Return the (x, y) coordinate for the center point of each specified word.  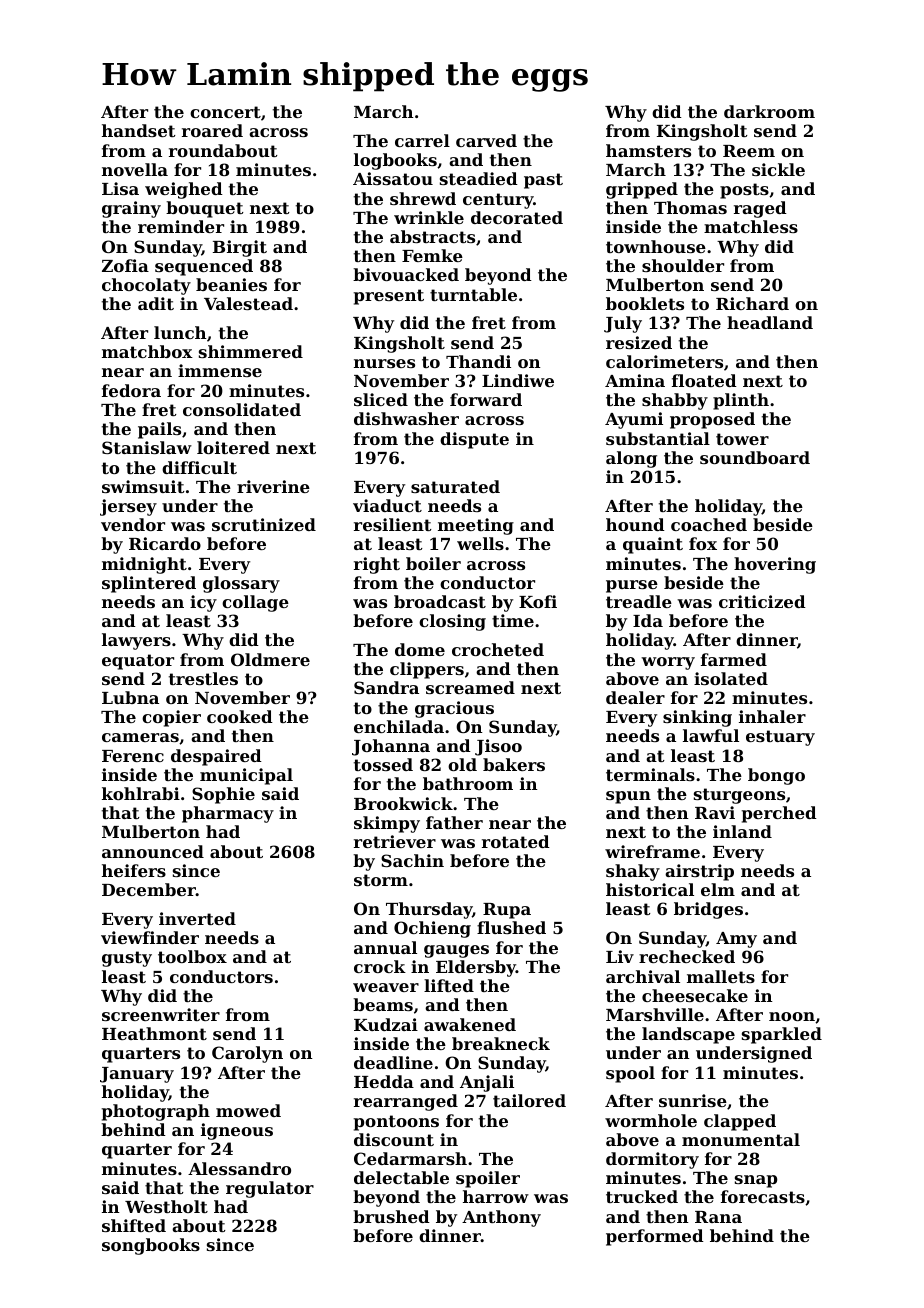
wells (480, 543)
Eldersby (476, 968)
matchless (751, 226)
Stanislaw (147, 447)
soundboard (755, 457)
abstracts (432, 236)
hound (635, 524)
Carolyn (247, 1054)
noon (792, 1016)
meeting (476, 526)
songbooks (151, 1246)
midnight (144, 565)
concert (225, 112)
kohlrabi (141, 793)
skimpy (387, 824)
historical (650, 889)
